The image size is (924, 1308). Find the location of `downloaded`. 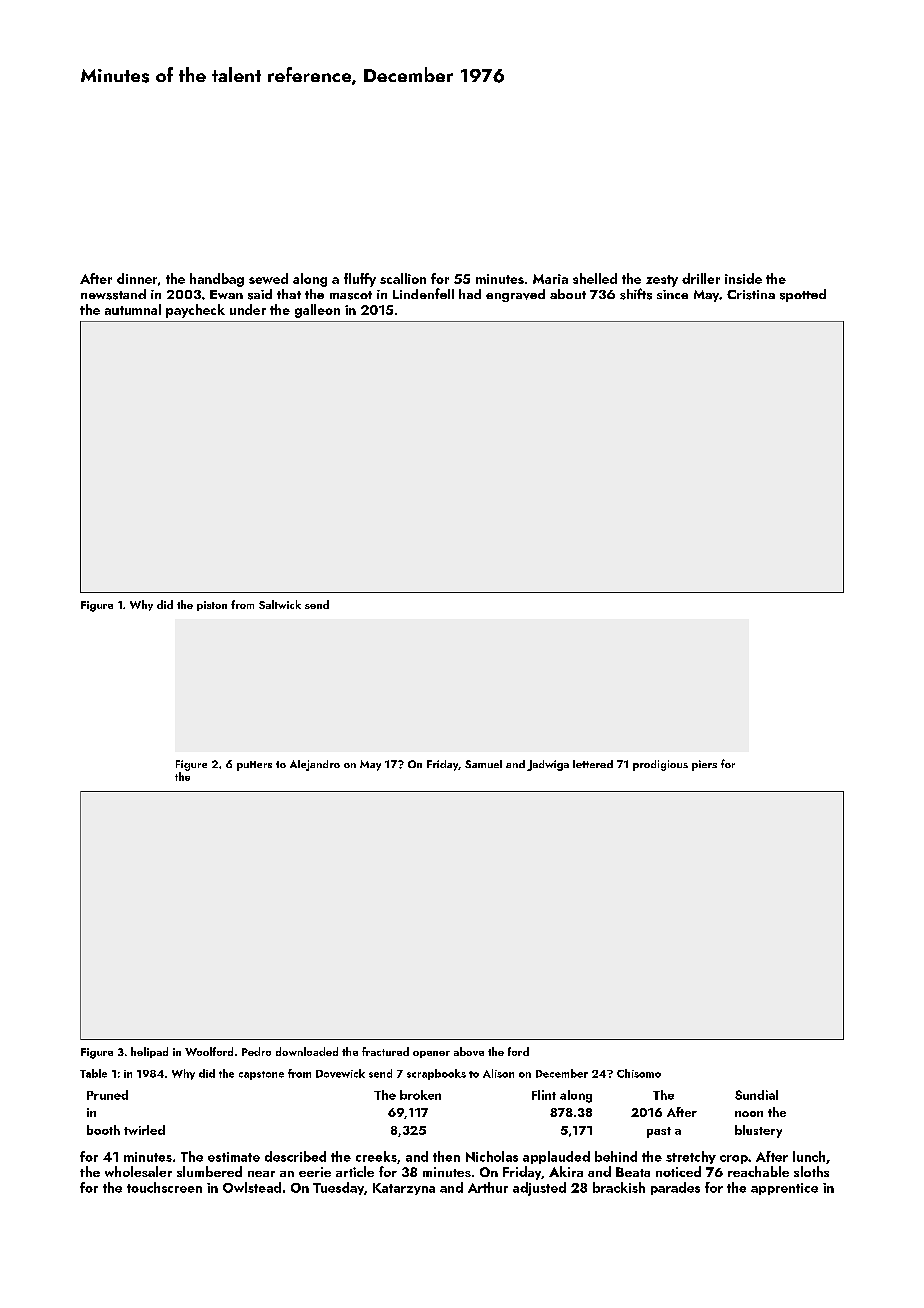

downloaded is located at coordinates (307, 1051).
